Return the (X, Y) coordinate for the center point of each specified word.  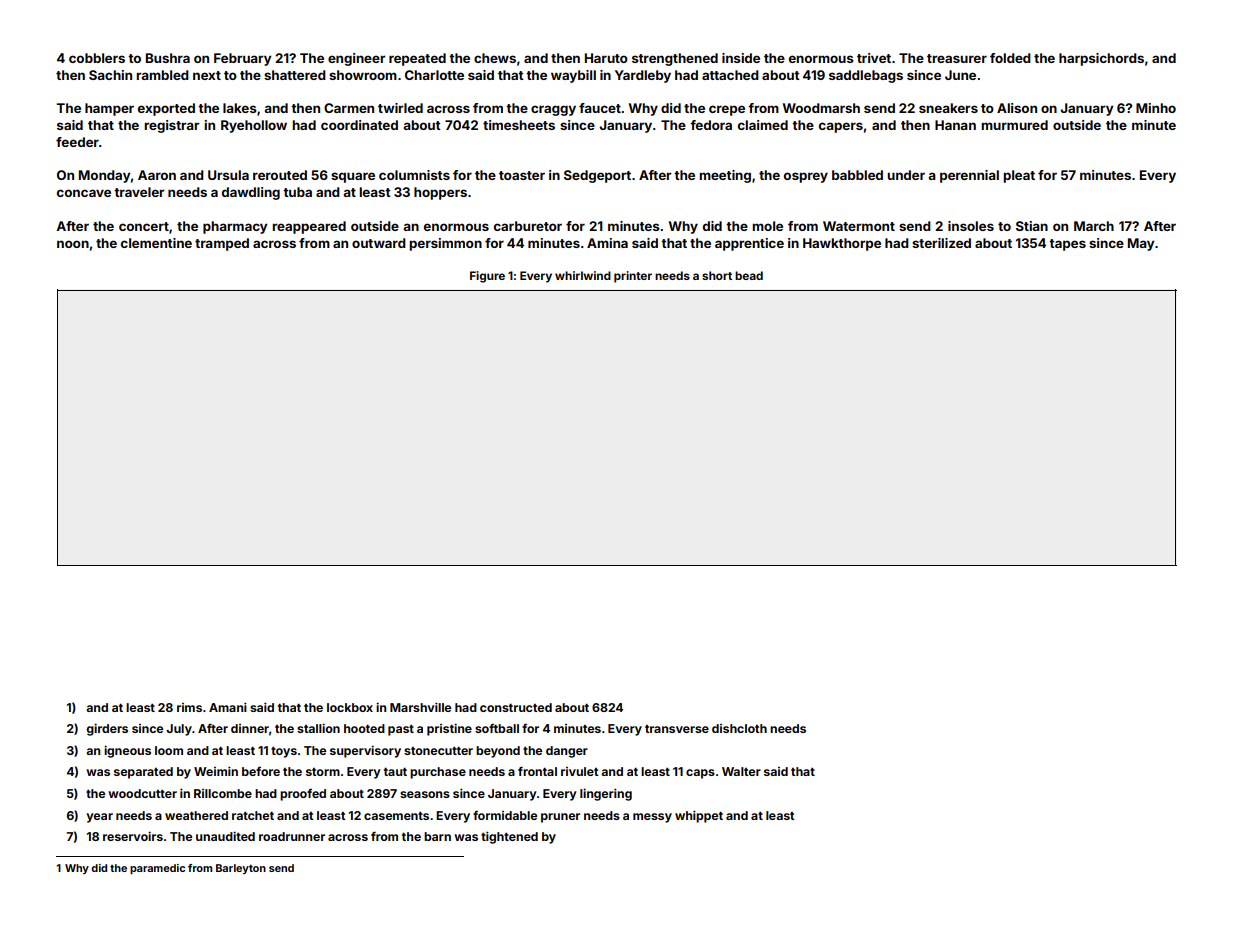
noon (73, 244)
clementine (156, 243)
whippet (699, 816)
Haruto (606, 58)
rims (189, 707)
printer (633, 277)
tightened (509, 837)
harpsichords (1101, 59)
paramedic (157, 869)
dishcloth (739, 728)
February (242, 59)
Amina (607, 243)
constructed (516, 707)
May (1141, 244)
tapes (1067, 245)
